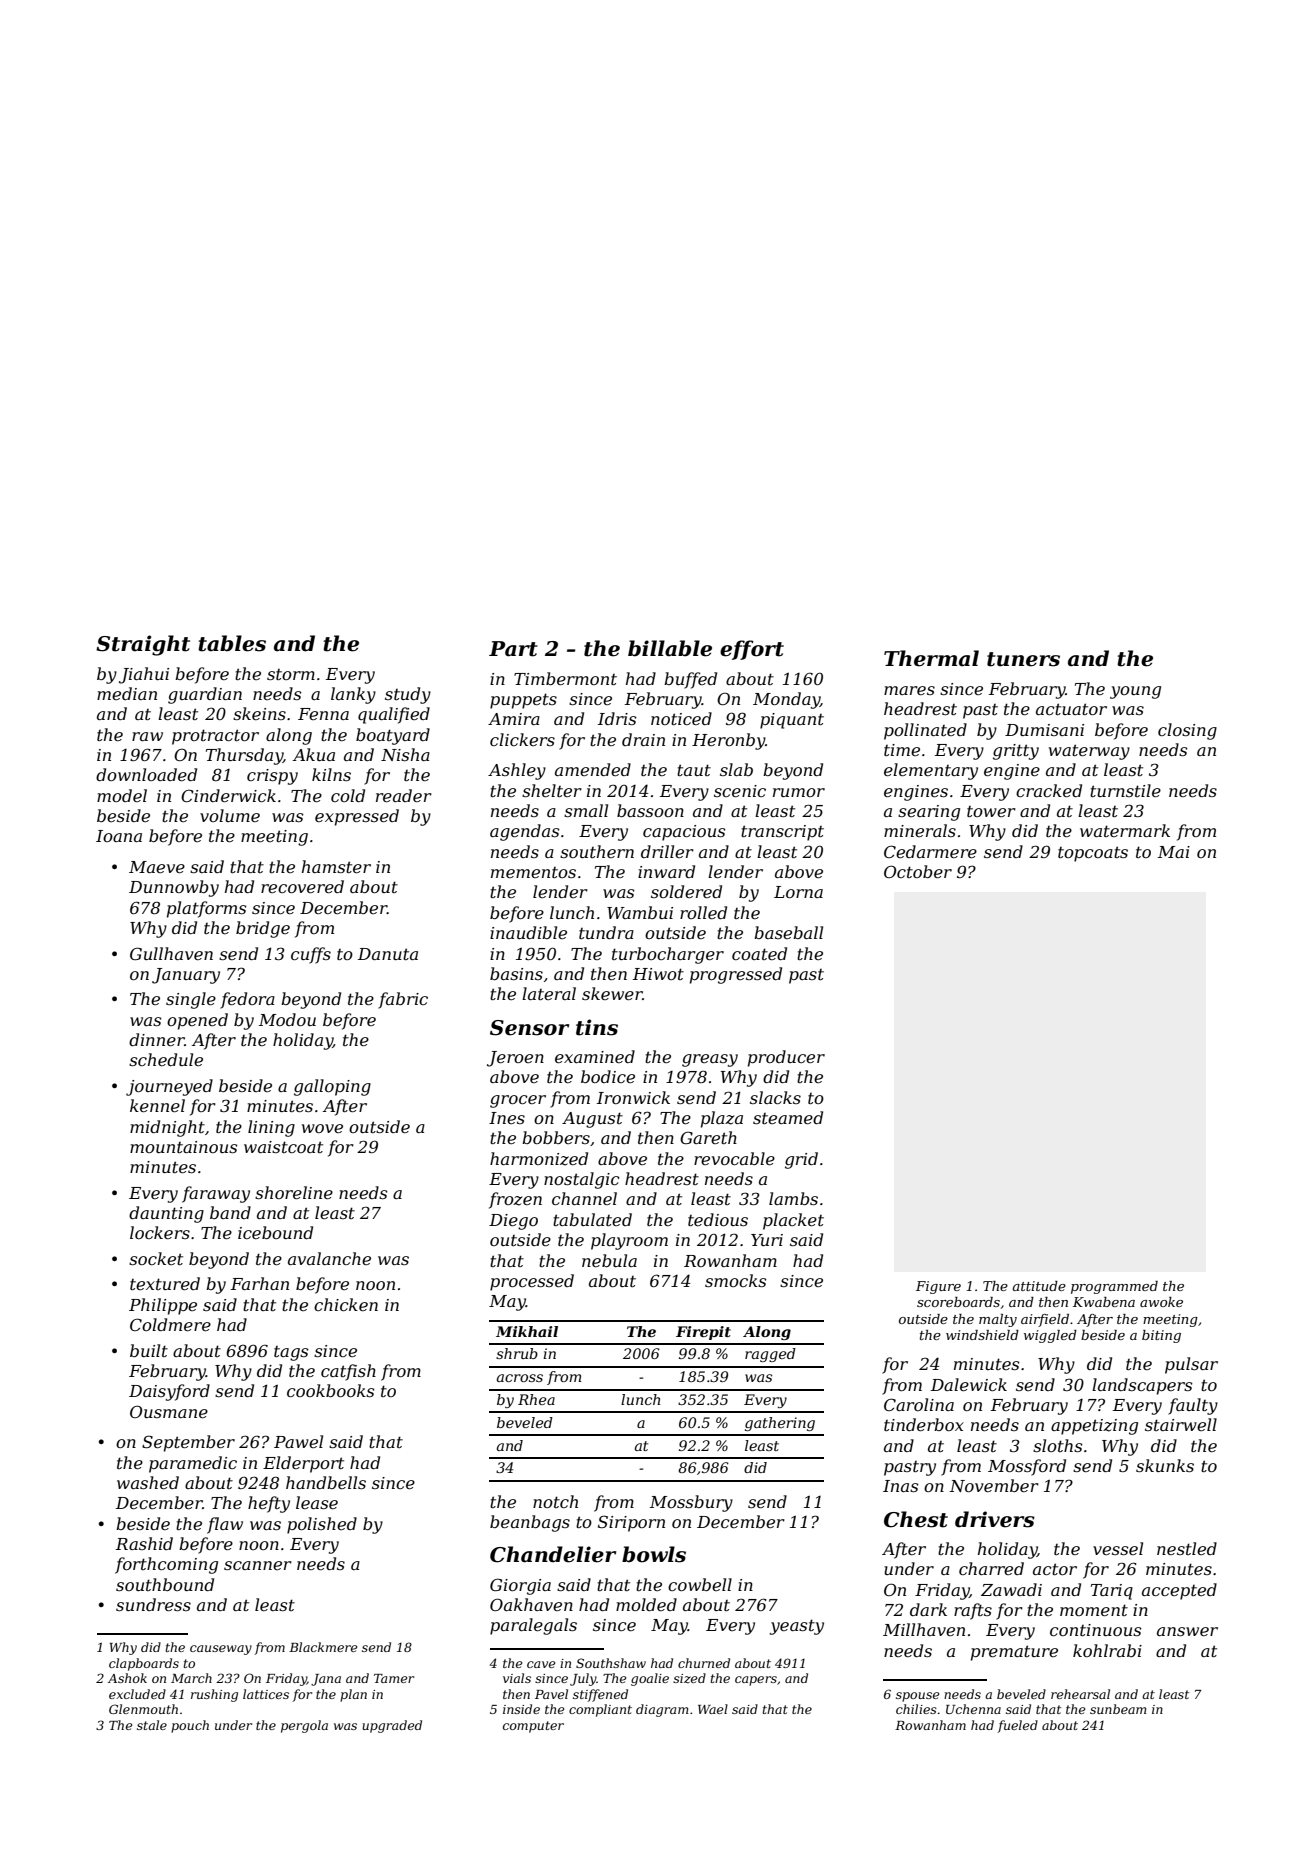  What do you see at coordinates (191, 1000) in the page?
I see `single` at bounding box center [191, 1000].
